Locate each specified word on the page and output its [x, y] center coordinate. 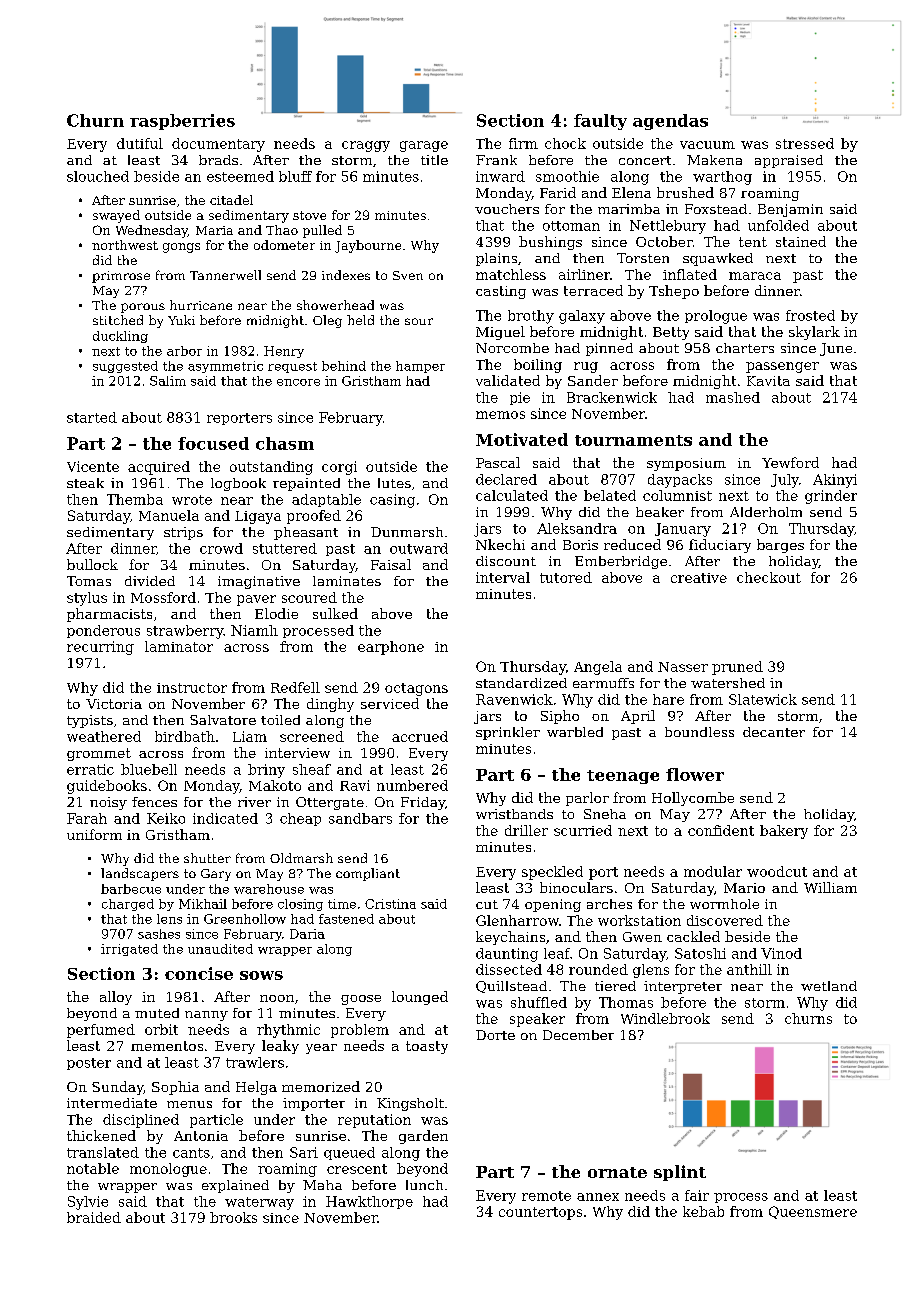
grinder [831, 497]
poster [89, 1064]
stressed [805, 143]
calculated [512, 495]
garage [424, 146]
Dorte [495, 1035]
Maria [214, 230]
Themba [135, 499]
